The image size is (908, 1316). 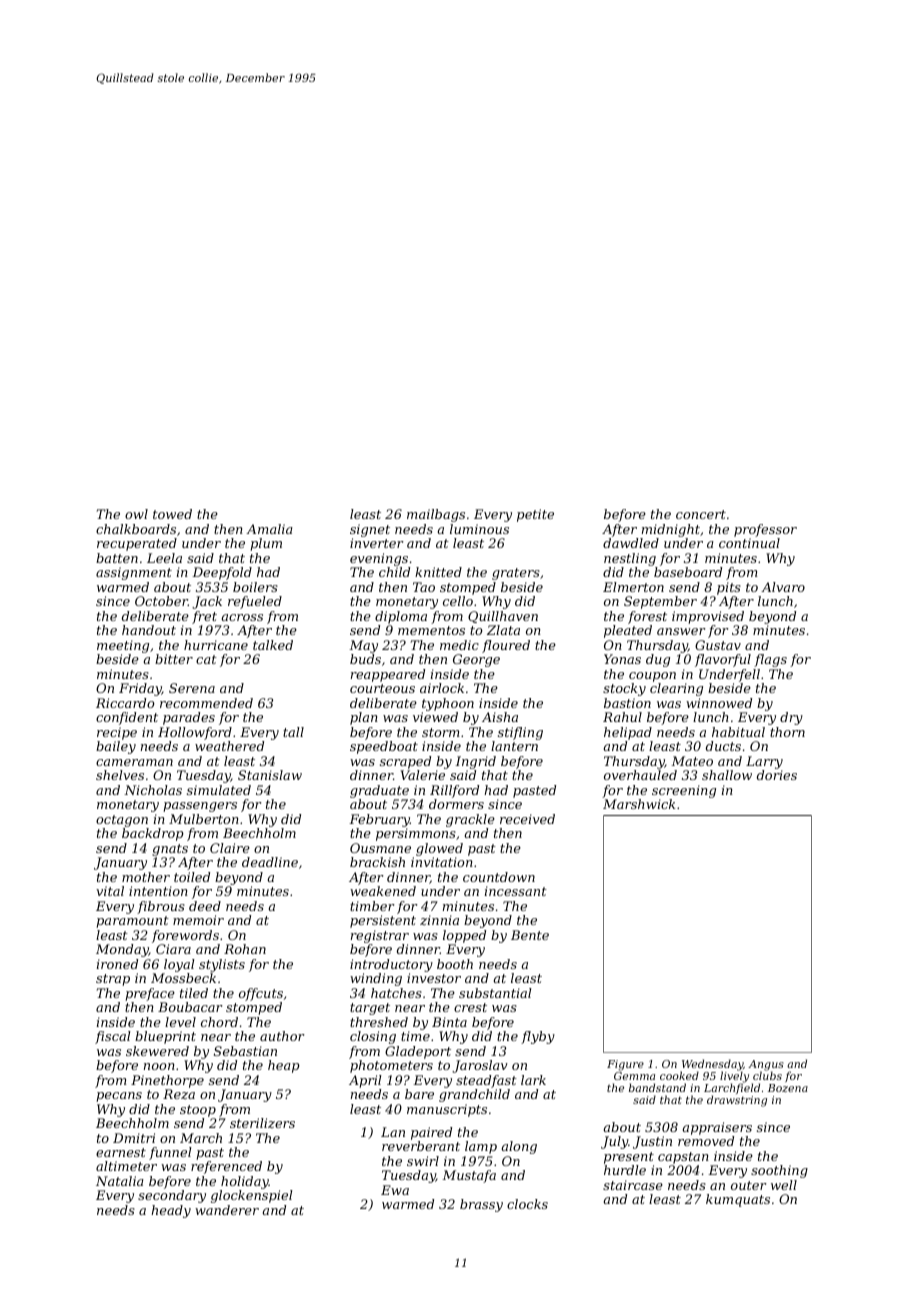 What do you see at coordinates (783, 587) in the document?
I see `Alvaro` at bounding box center [783, 587].
